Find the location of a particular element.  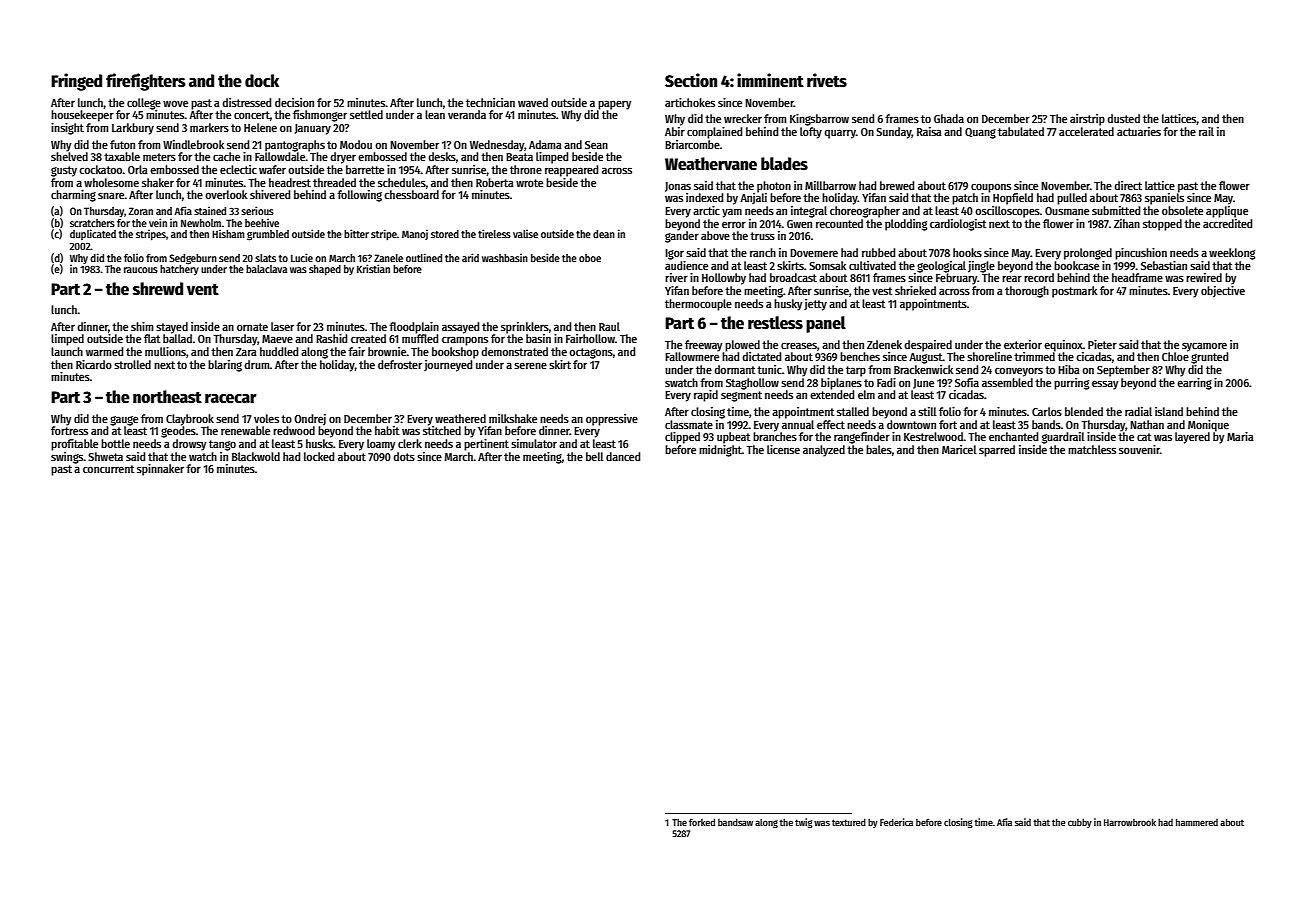

overlook is located at coordinates (226, 194).
